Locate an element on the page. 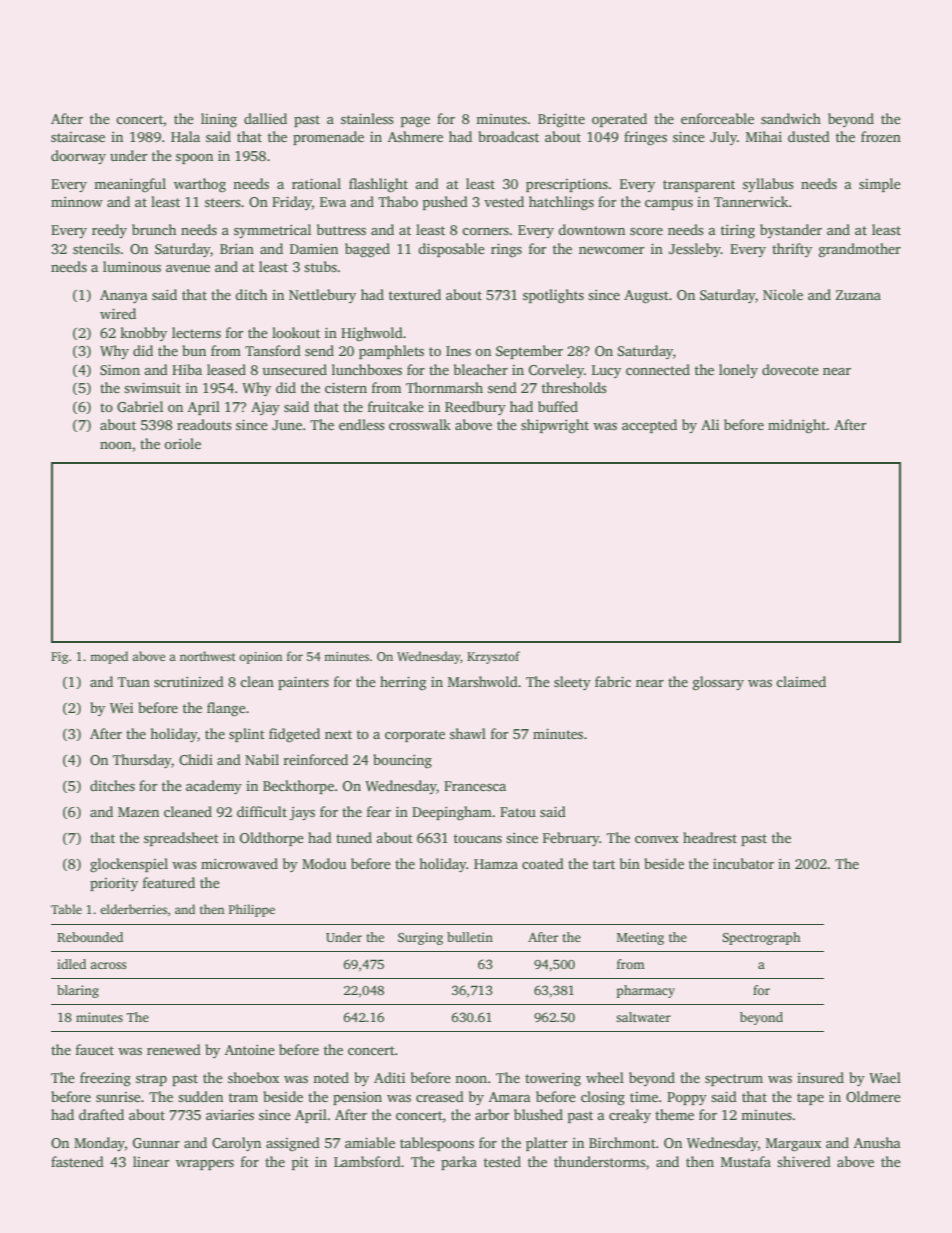 The width and height of the document is (952, 1233). Fatou is located at coordinates (518, 812).
